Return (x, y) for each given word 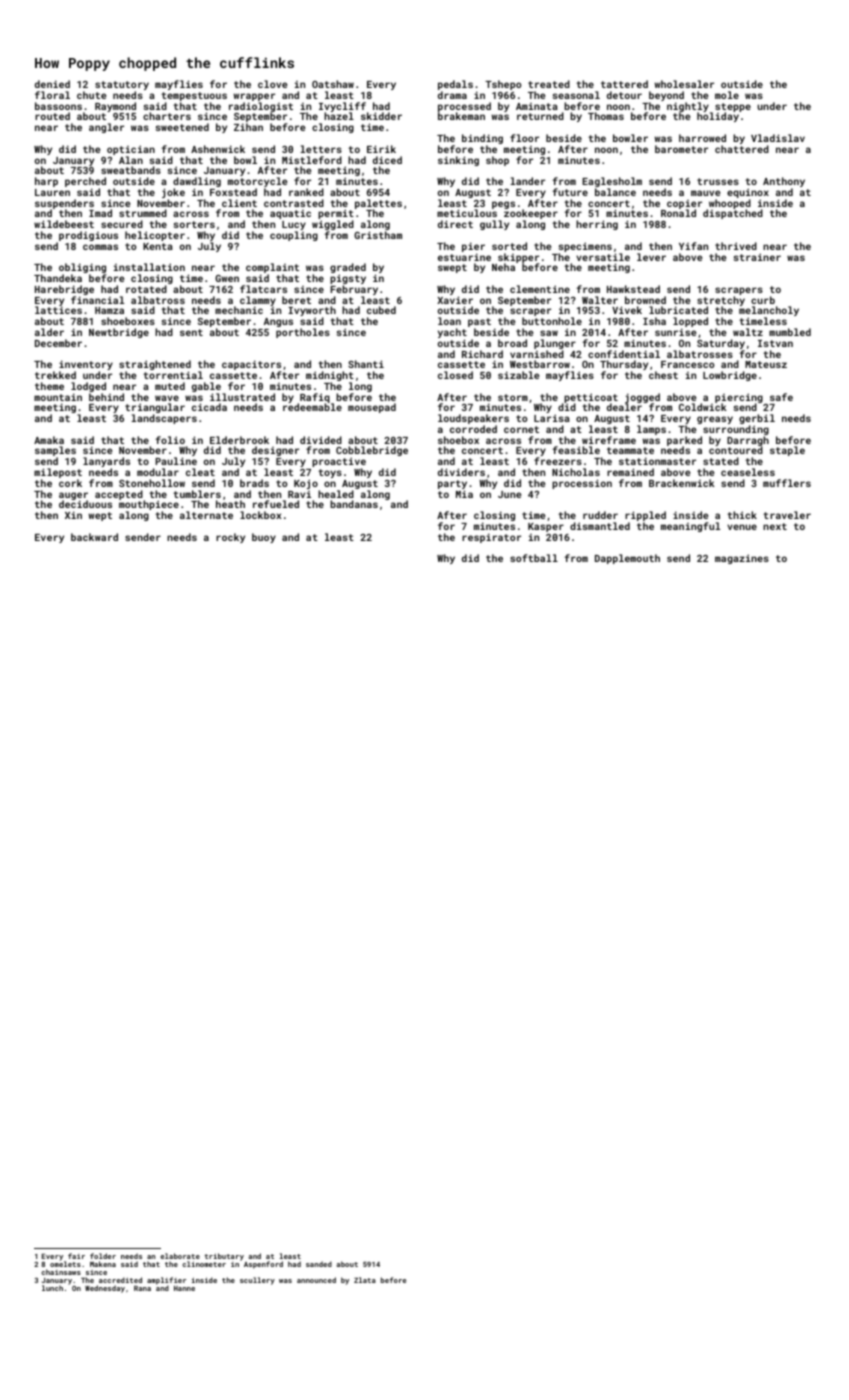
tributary (224, 1257)
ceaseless (748, 472)
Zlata (365, 1280)
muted (170, 386)
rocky (230, 538)
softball (534, 558)
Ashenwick (218, 149)
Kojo (306, 484)
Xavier (455, 300)
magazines (742, 559)
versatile (603, 257)
